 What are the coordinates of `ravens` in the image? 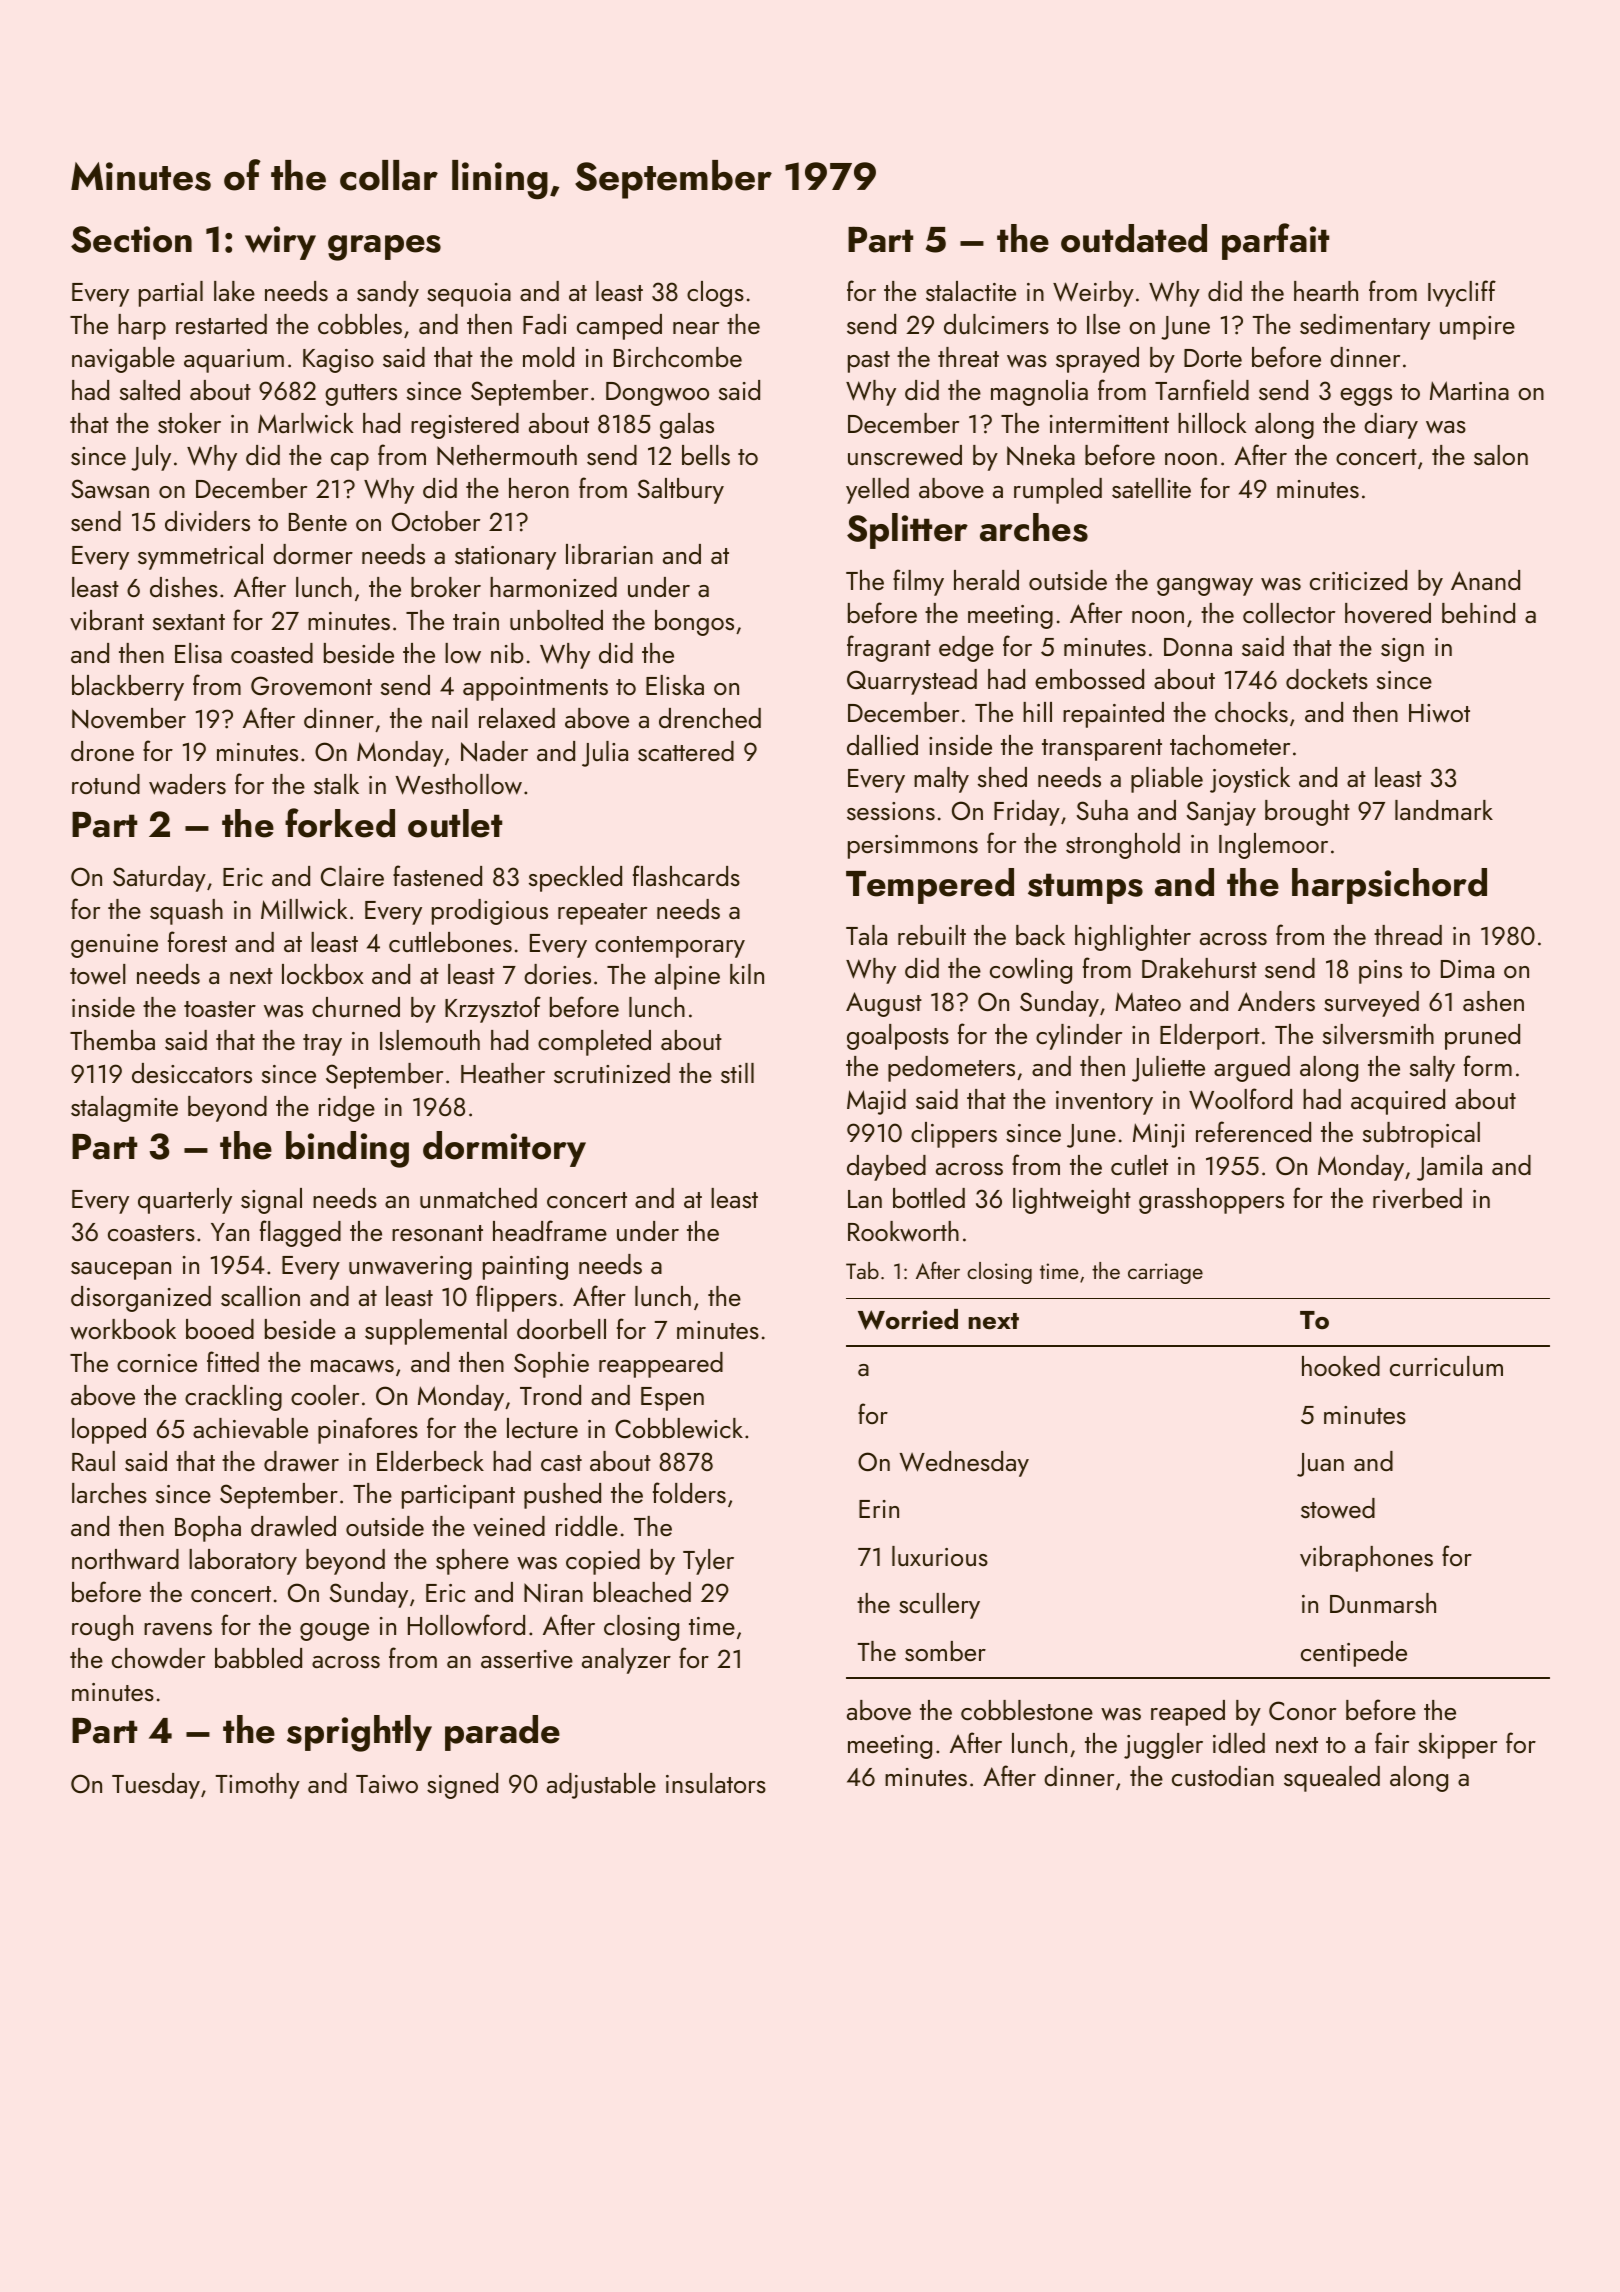 It's located at (178, 1629).
